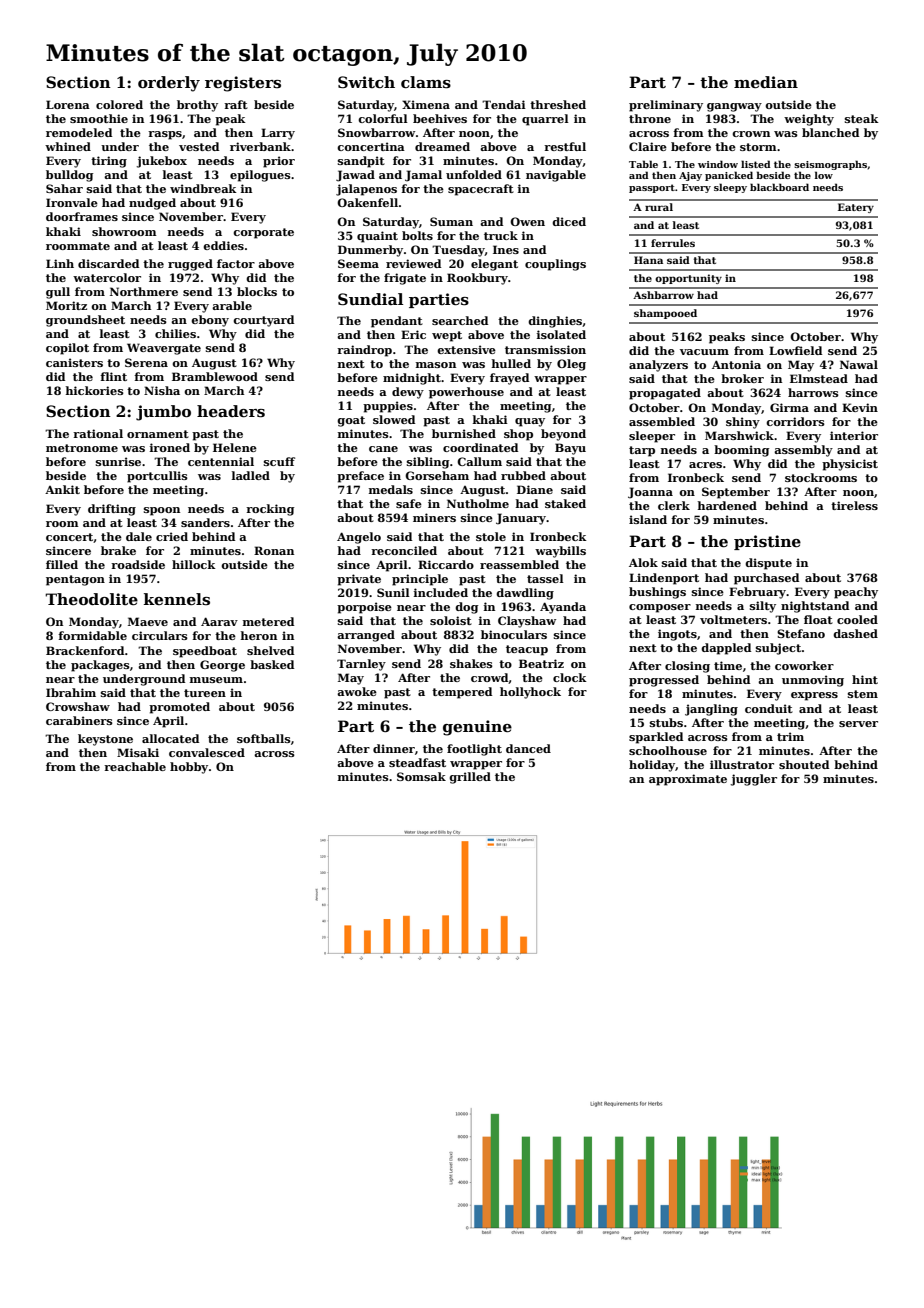 This image has height=1308, width=924. I want to click on Ronan, so click(274, 550).
